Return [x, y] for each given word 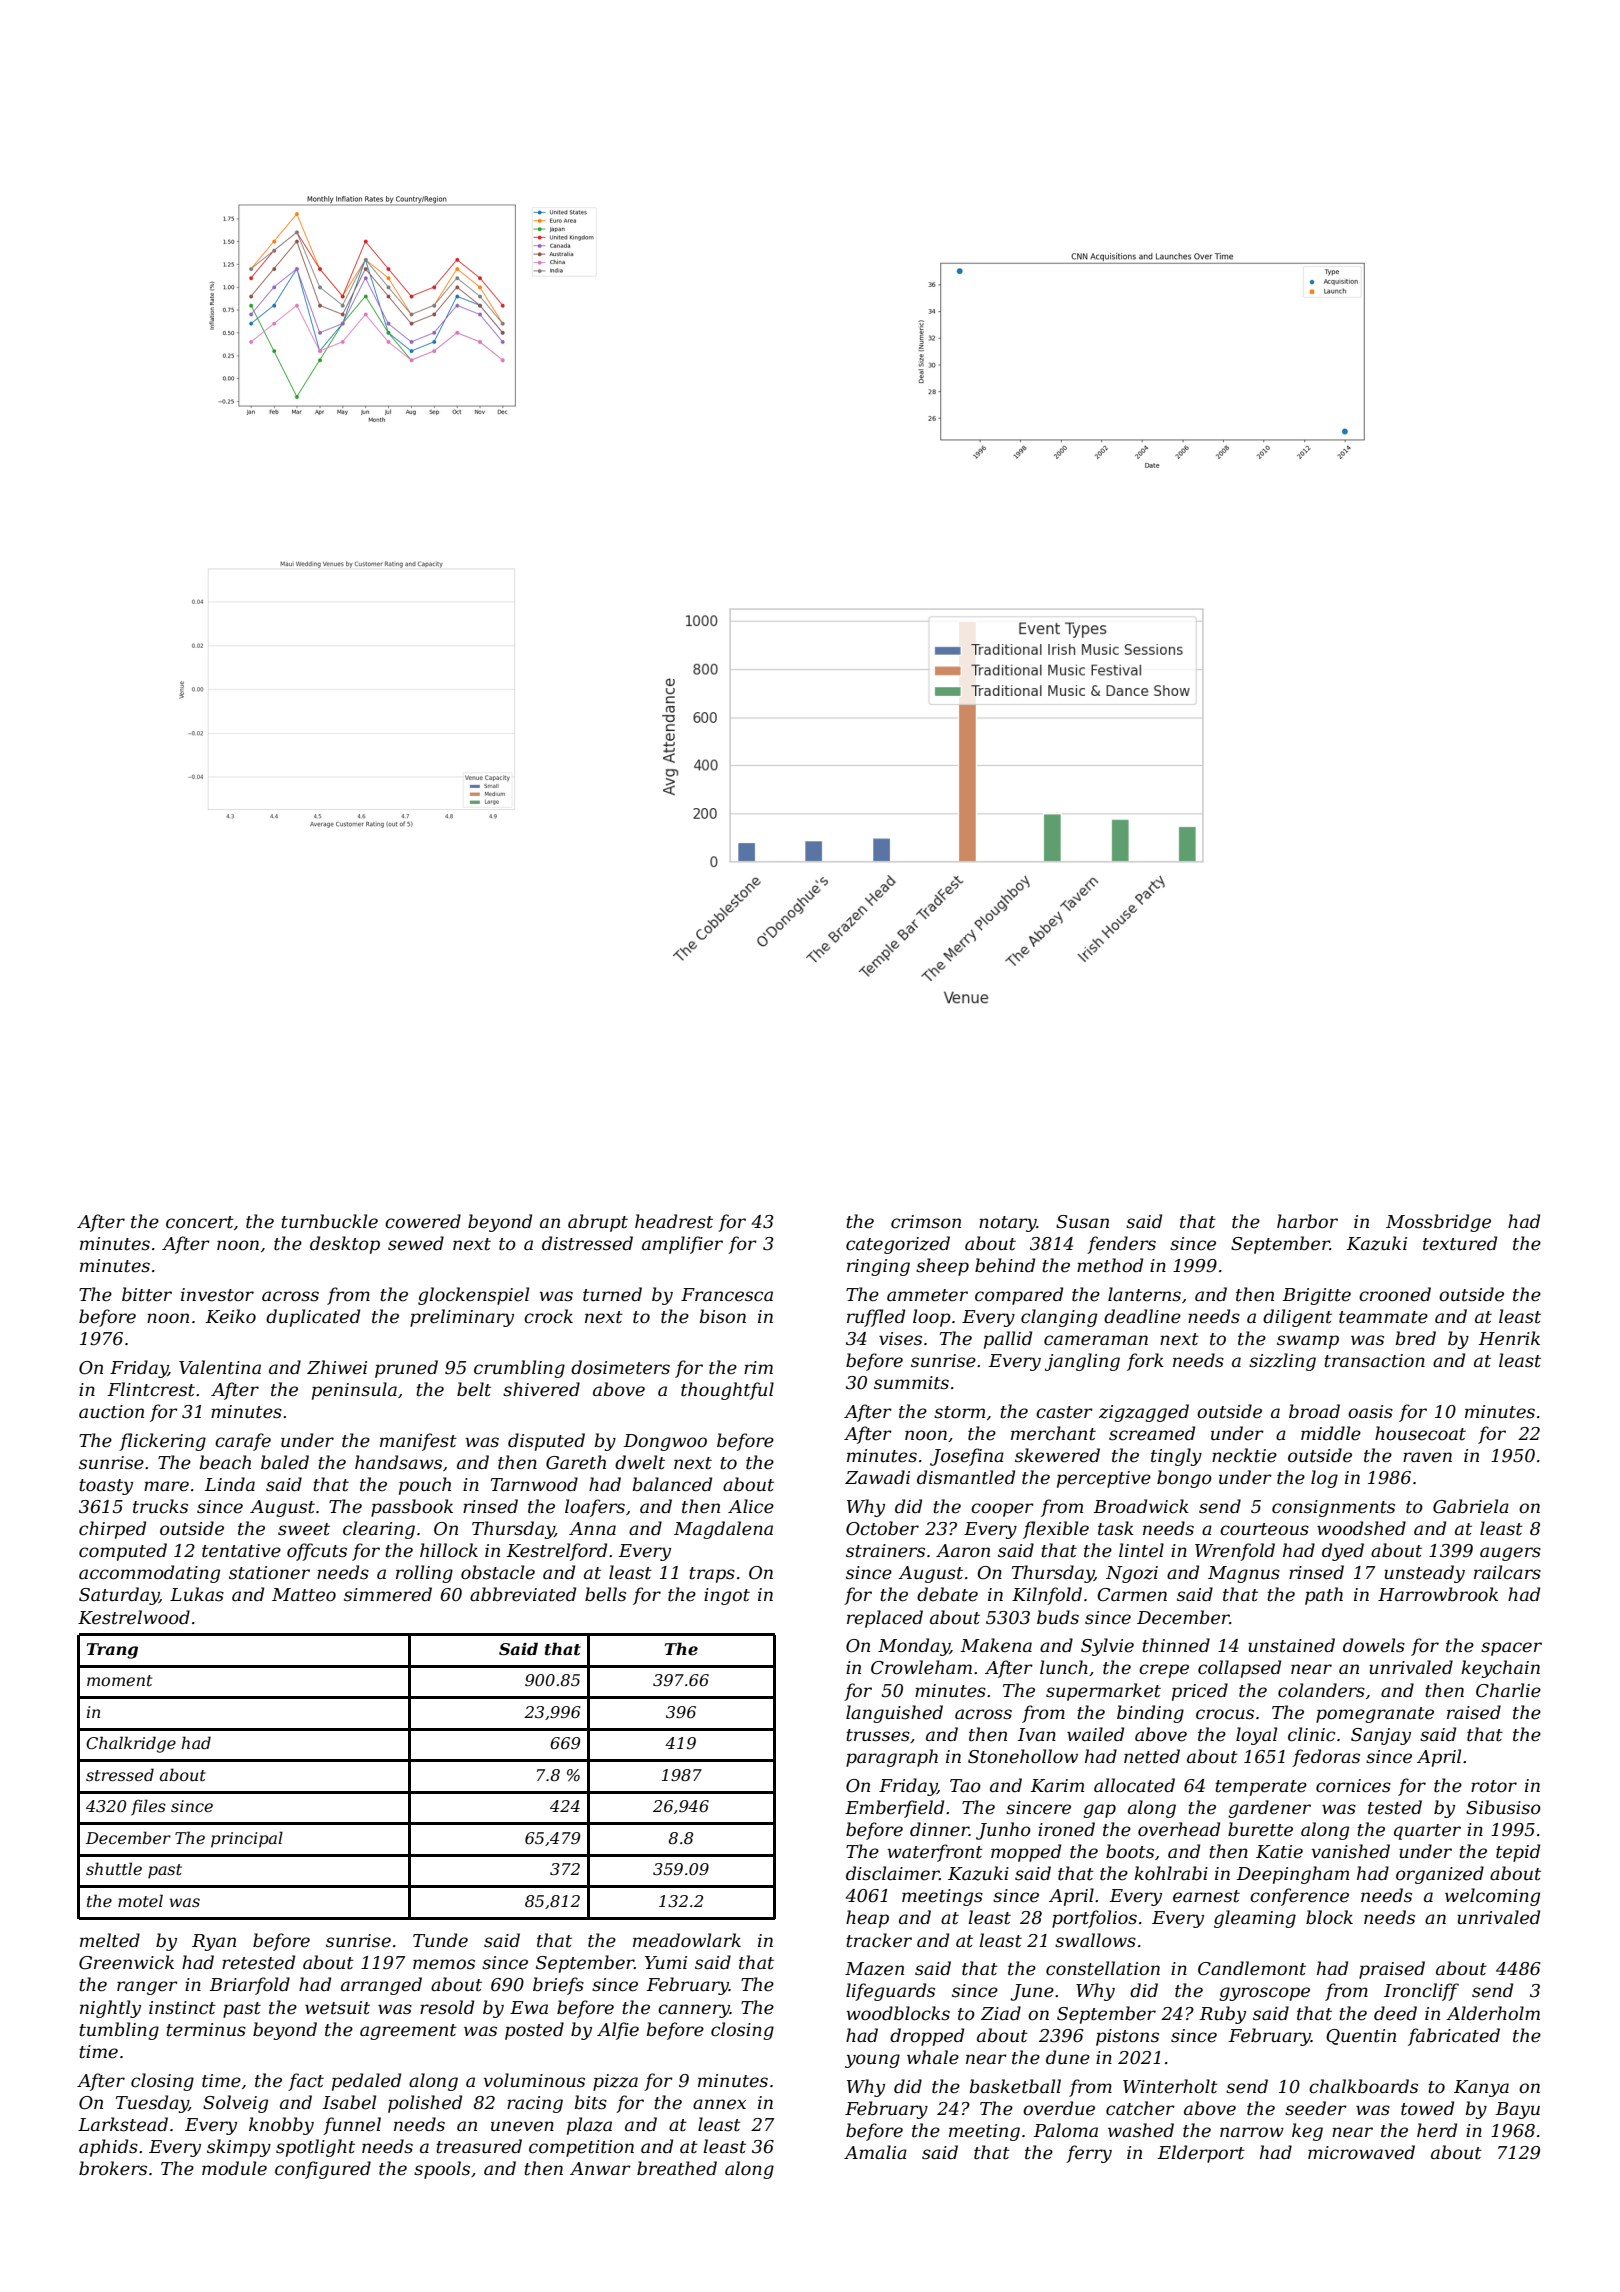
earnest [1206, 1896]
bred [1416, 1338]
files [148, 1807]
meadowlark [687, 1940]
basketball [1015, 2086]
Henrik [1509, 1338]
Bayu [1517, 2110]
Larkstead [123, 2124]
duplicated [313, 1318]
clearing [379, 1530]
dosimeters [620, 1367]
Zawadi [877, 1477]
